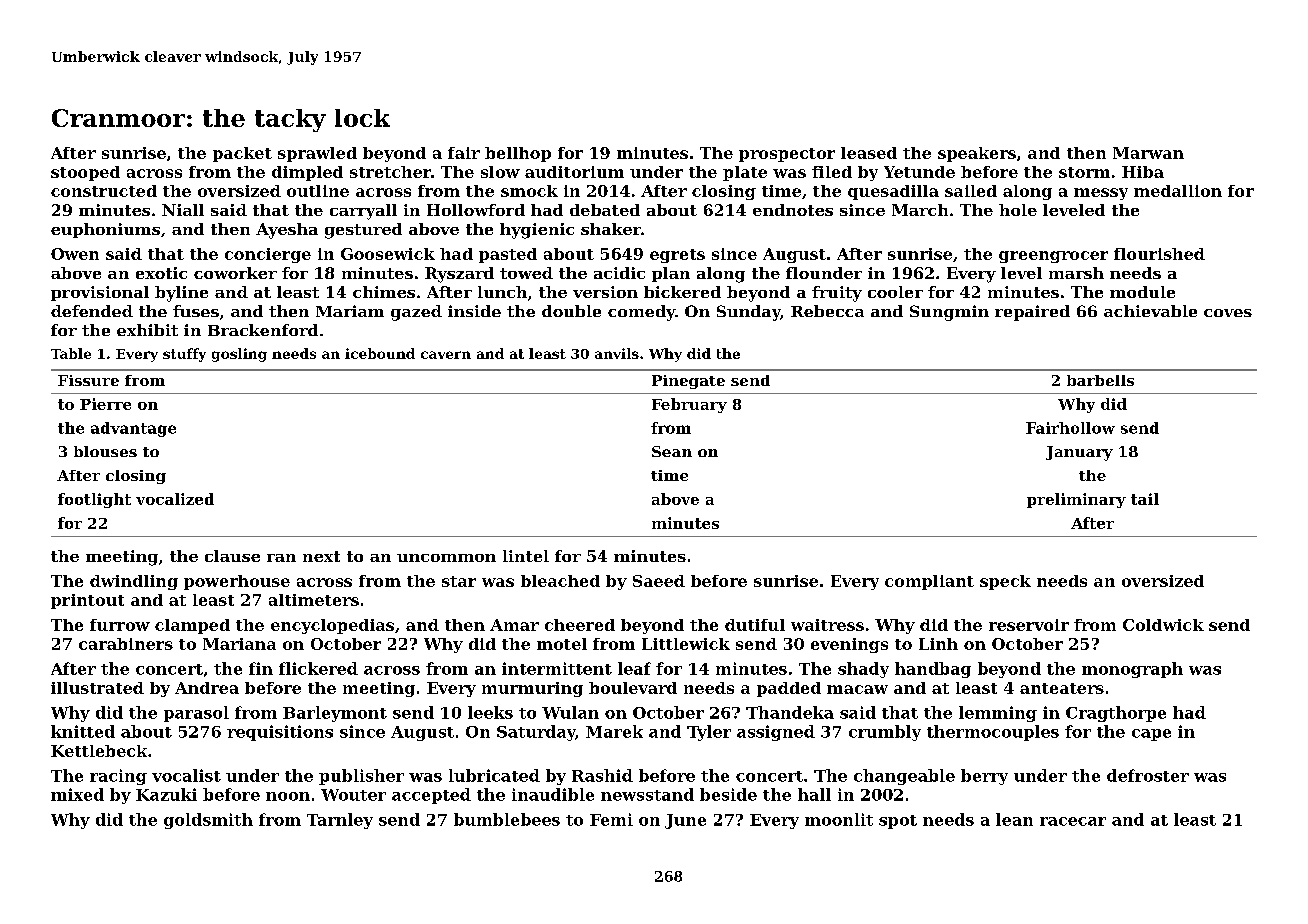 Image resolution: width=1308 pixels, height=924 pixels. I want to click on Mariam, so click(350, 311).
